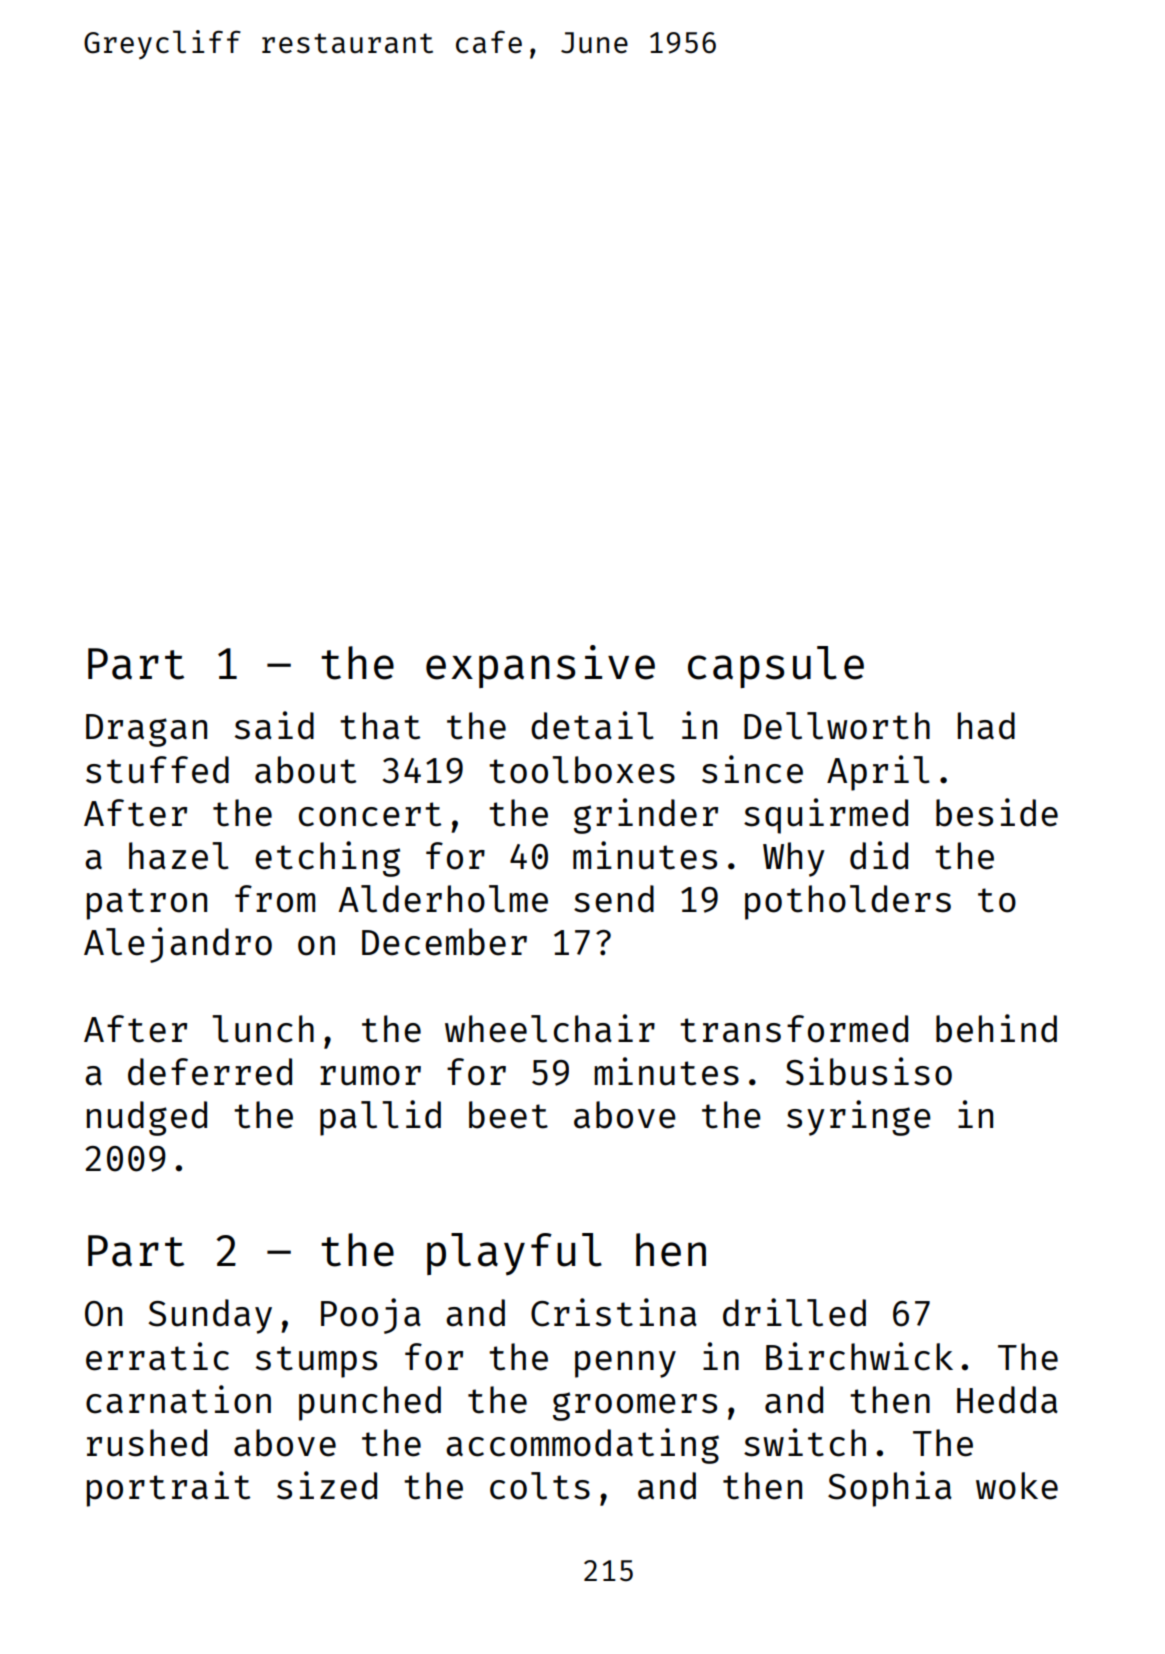 The image size is (1165, 1654). I want to click on expansive, so click(540, 666).
